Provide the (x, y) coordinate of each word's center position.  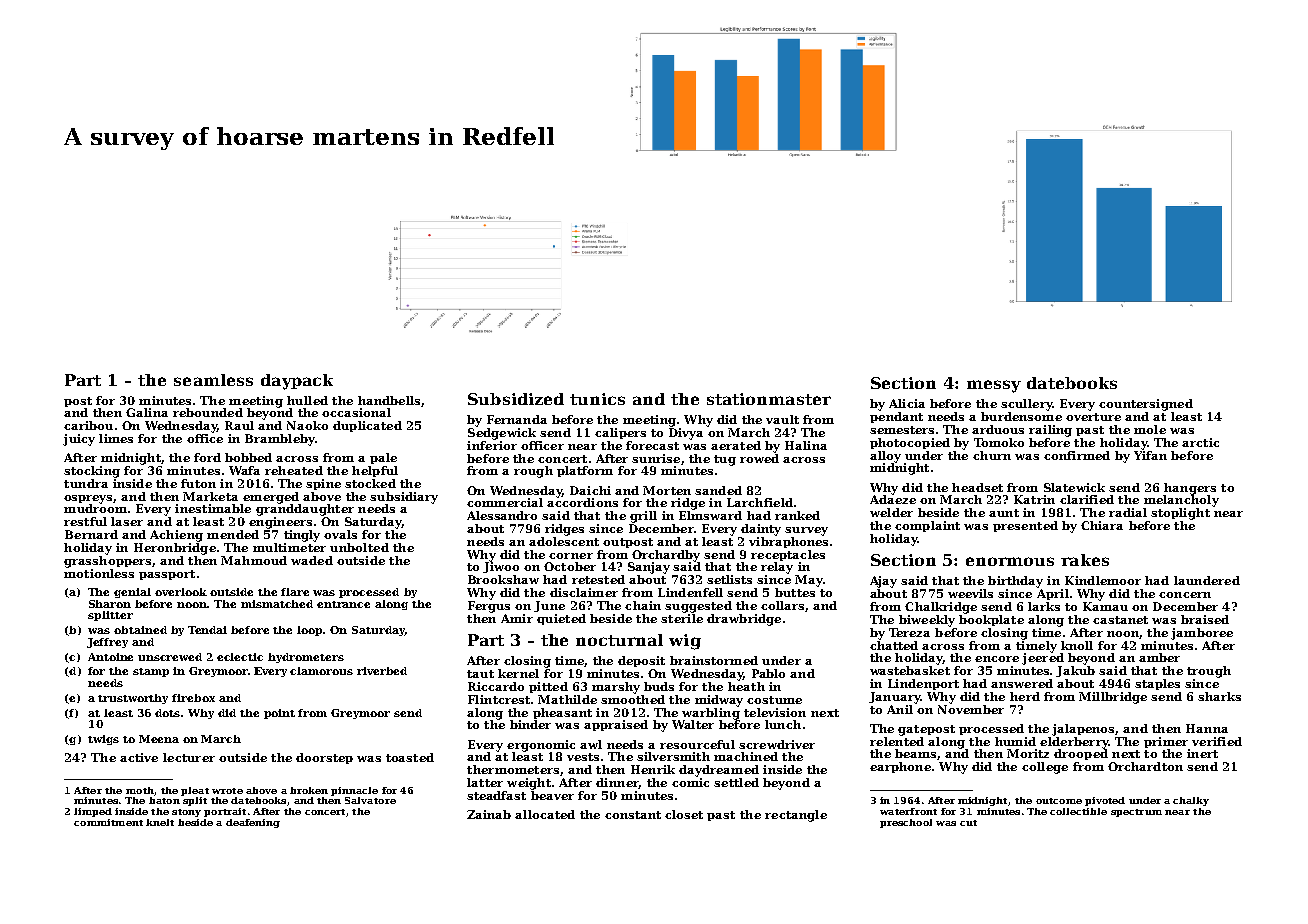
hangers (1190, 489)
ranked (797, 515)
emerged (271, 498)
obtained (140, 630)
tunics (597, 399)
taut (480, 674)
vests (583, 757)
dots (167, 713)
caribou (88, 425)
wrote (227, 791)
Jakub (1075, 671)
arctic (1200, 442)
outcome (1059, 801)
